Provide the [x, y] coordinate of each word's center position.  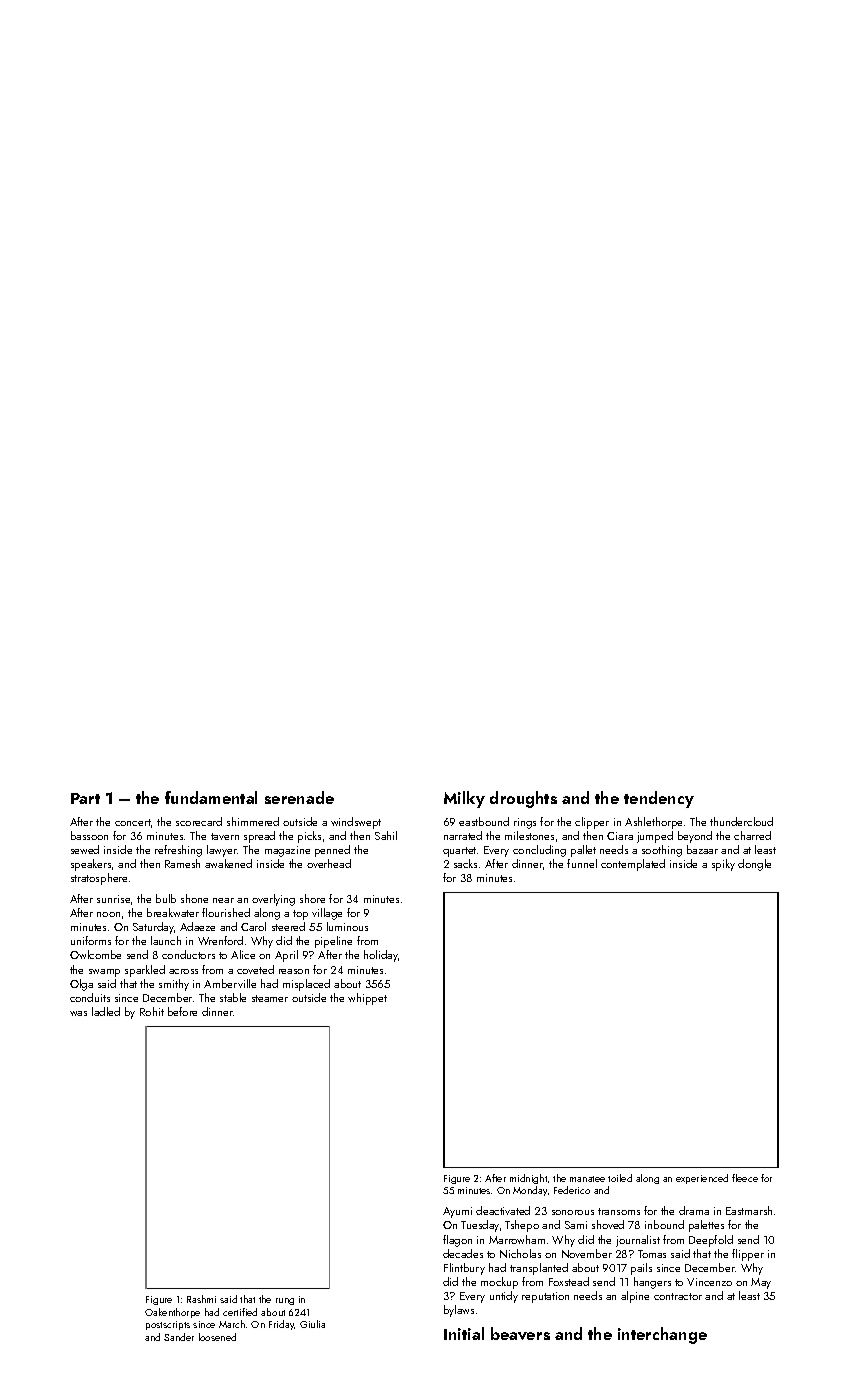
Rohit [152, 1011]
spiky [723, 865]
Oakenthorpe [172, 1313]
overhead [329, 863]
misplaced [306, 985]
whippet [367, 999]
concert [133, 822]
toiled [620, 1178]
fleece [745, 1178]
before [182, 1011]
